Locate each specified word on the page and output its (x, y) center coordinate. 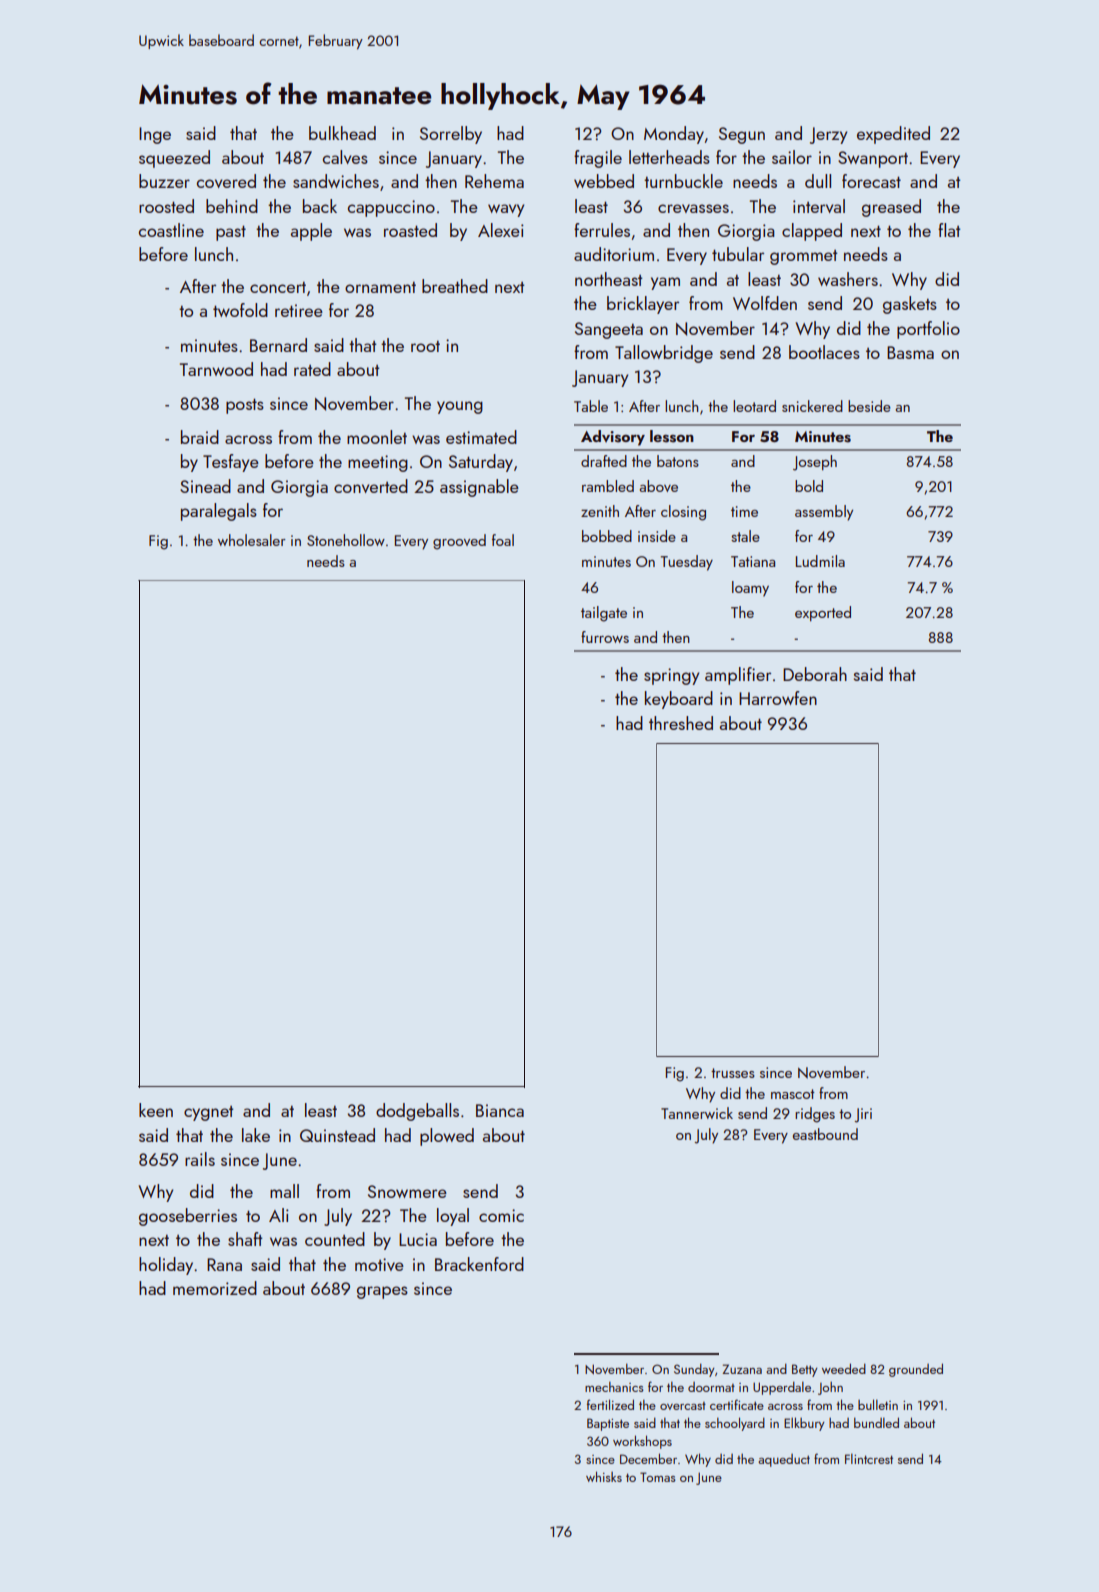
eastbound (825, 1134)
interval (819, 206)
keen (156, 1110)
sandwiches (336, 181)
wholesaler (252, 540)
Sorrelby (451, 135)
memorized (215, 1288)
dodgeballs (417, 1112)
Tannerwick (697, 1113)
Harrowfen (778, 698)
